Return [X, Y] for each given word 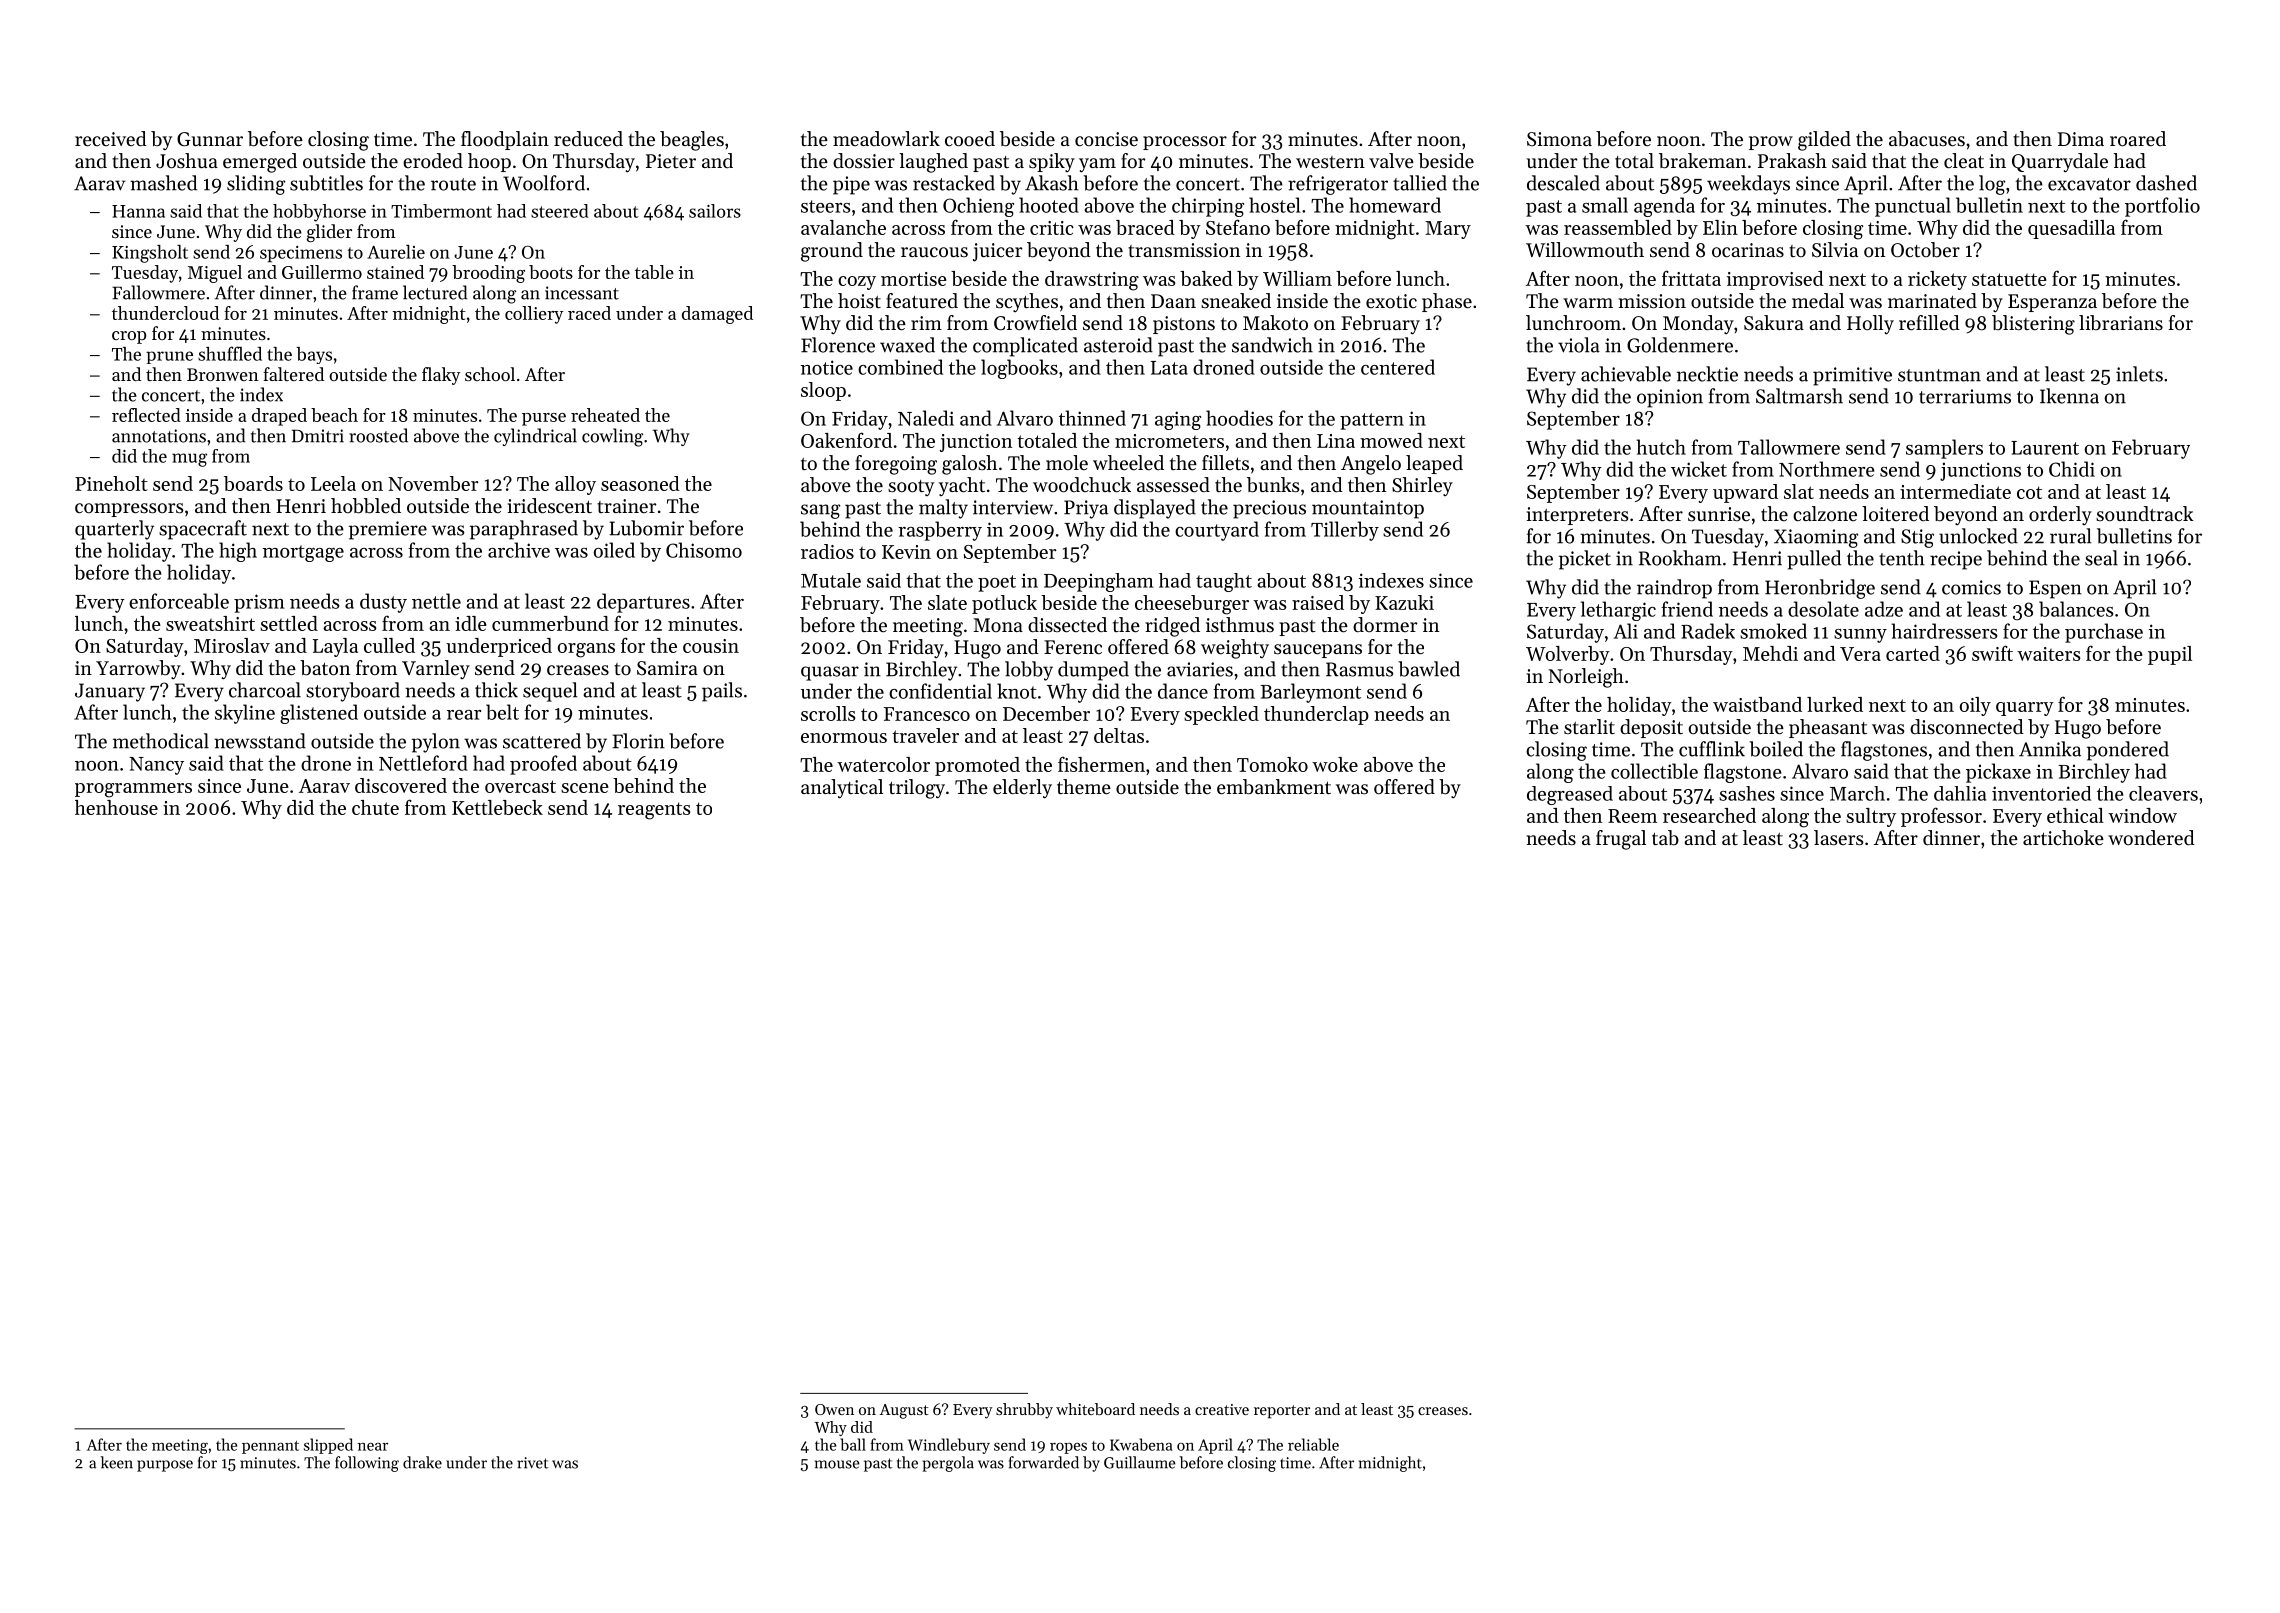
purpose [165, 1466]
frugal [1621, 840]
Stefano [1238, 227]
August [904, 1411]
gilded [1824, 141]
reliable [1313, 1444]
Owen [834, 1409]
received [111, 139]
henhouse [116, 807]
